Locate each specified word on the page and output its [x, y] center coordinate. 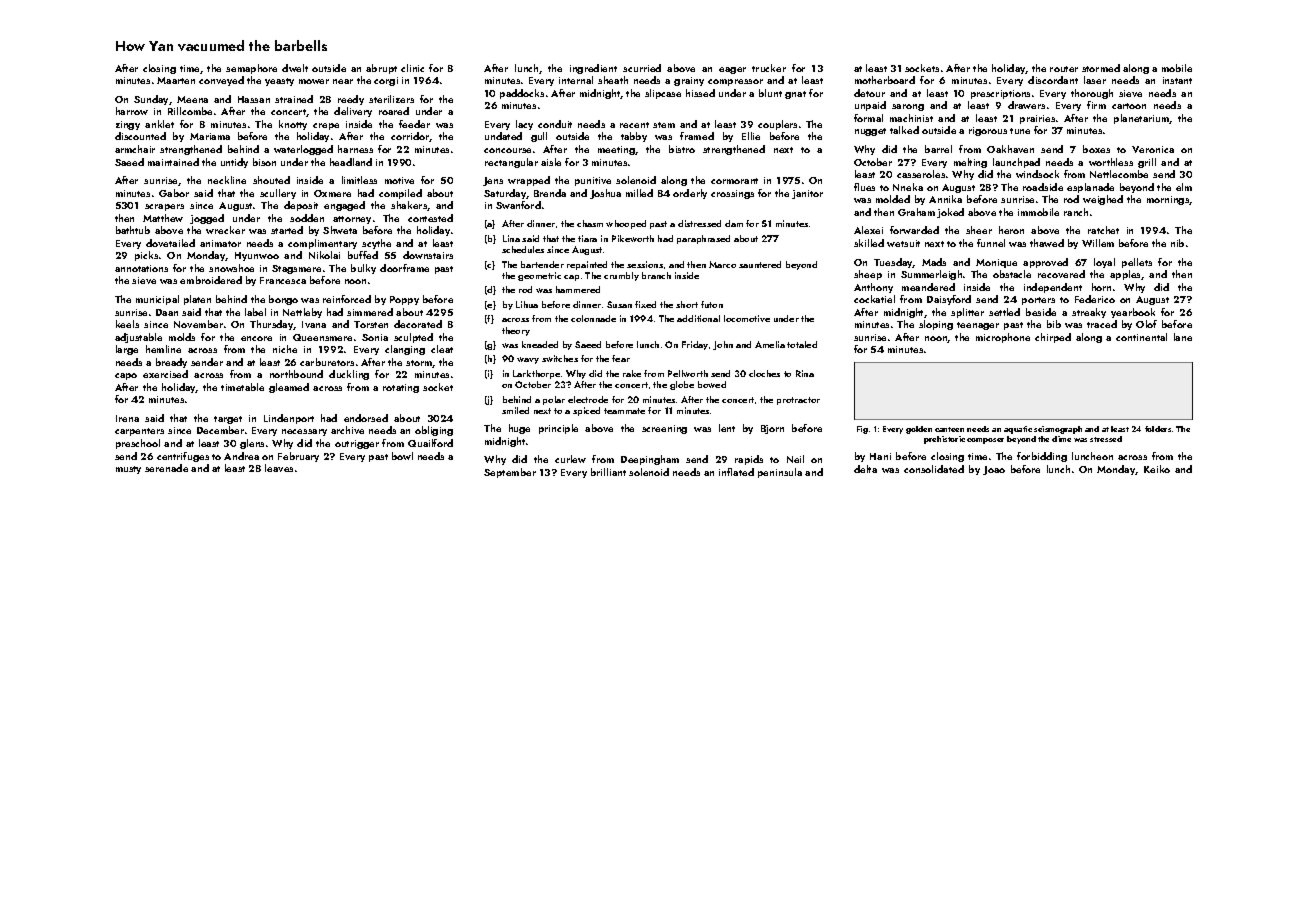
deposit [301, 206]
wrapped [529, 181]
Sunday [151, 100]
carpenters [139, 432]
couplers [777, 125]
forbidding [1042, 457]
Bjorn [772, 429]
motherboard [885, 80]
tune [1020, 131]
